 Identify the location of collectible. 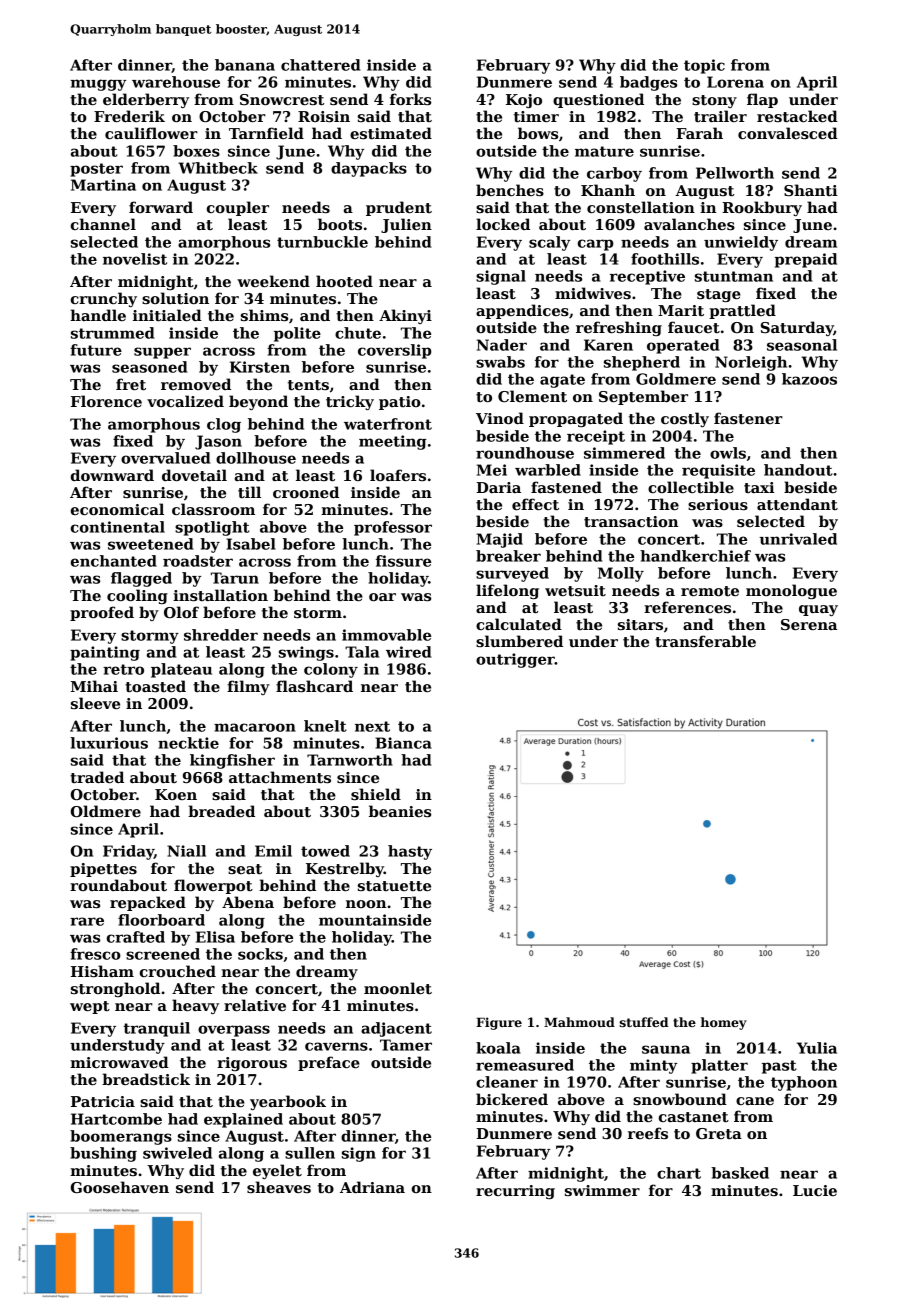
(691, 487).
